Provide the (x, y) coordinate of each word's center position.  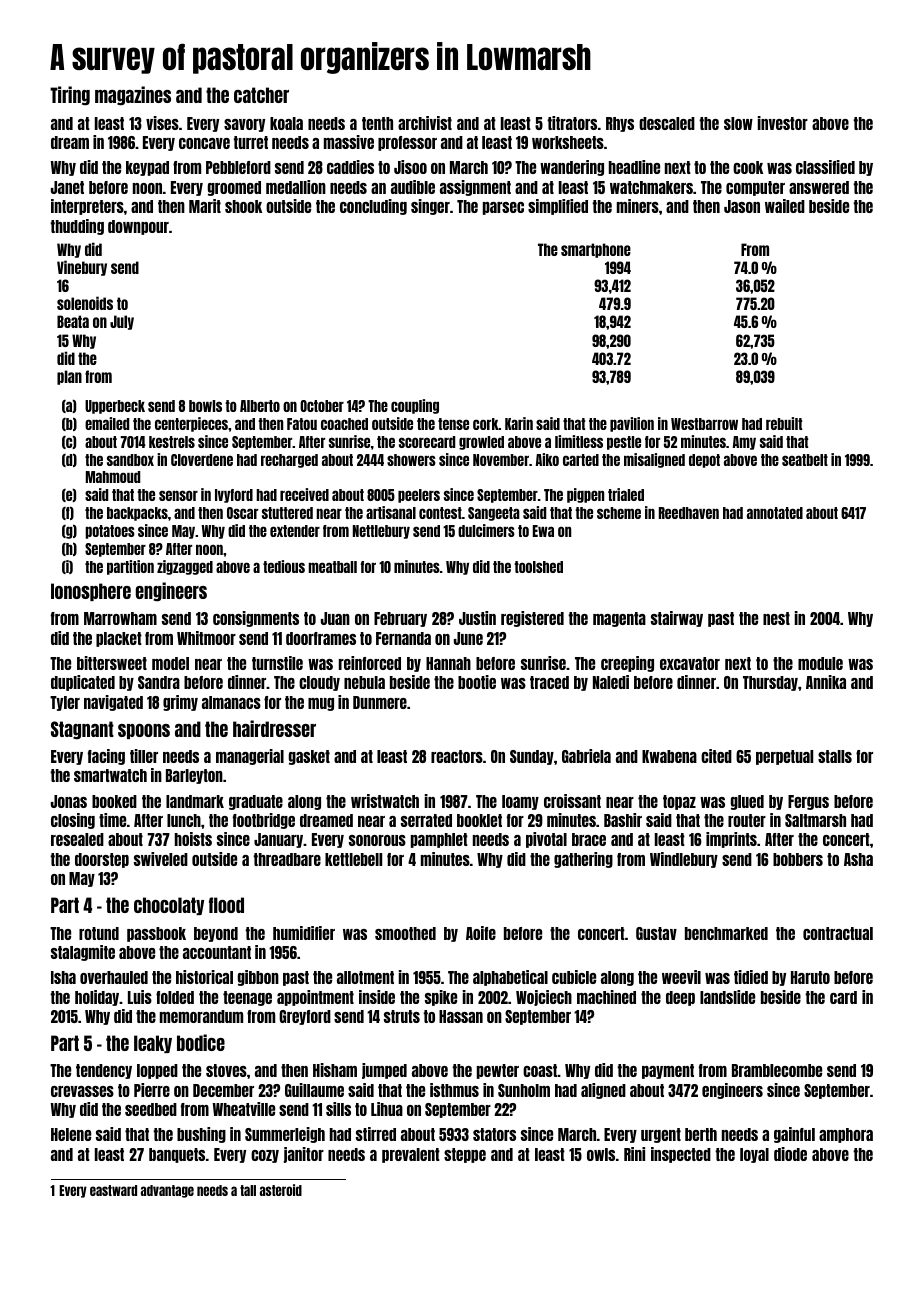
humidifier (304, 933)
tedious (284, 566)
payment (668, 1071)
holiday (97, 998)
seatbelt (805, 460)
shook (243, 206)
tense (453, 424)
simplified (558, 207)
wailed (785, 206)
